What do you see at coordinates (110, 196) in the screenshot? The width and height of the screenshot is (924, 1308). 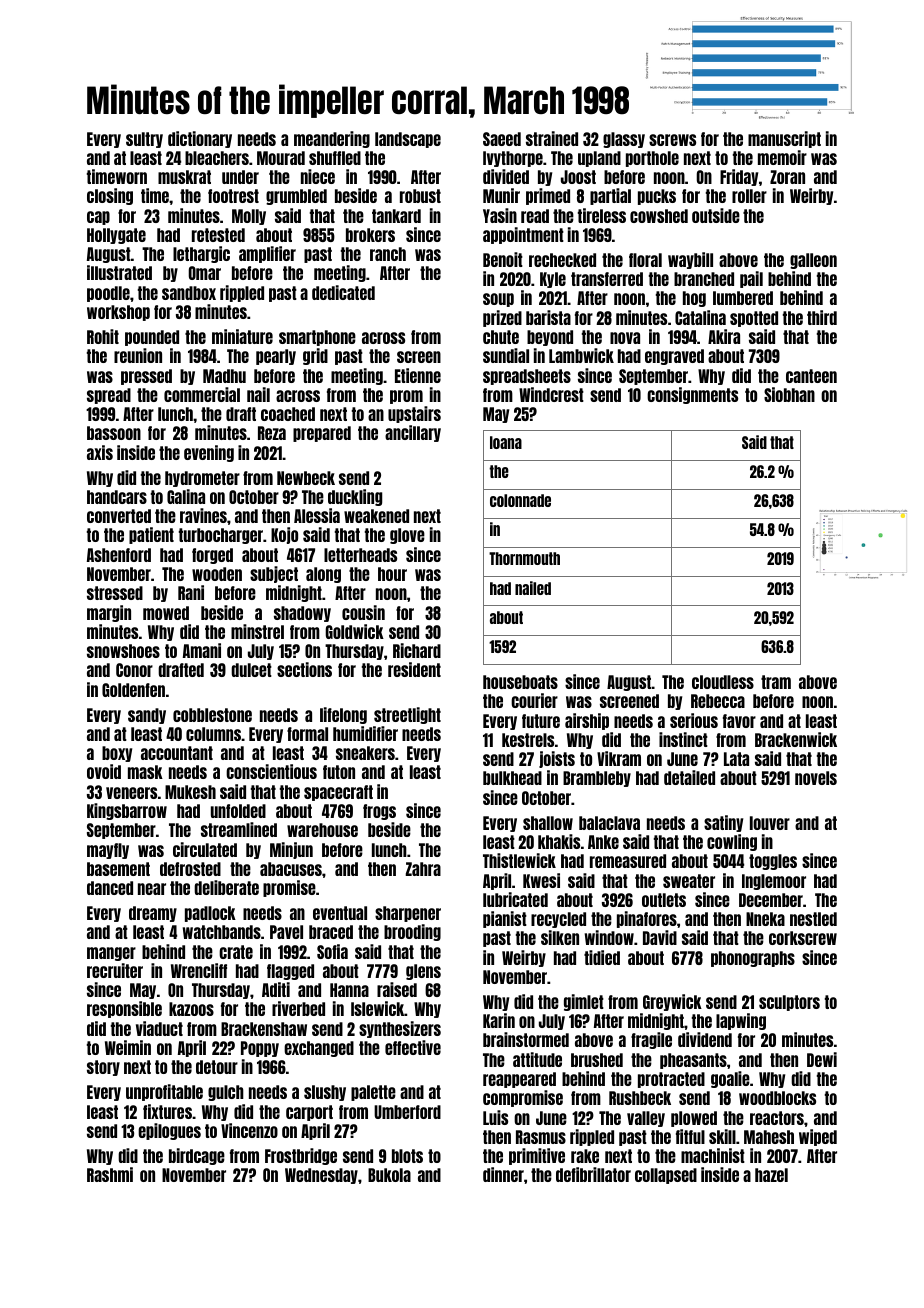 I see `closing` at bounding box center [110, 196].
